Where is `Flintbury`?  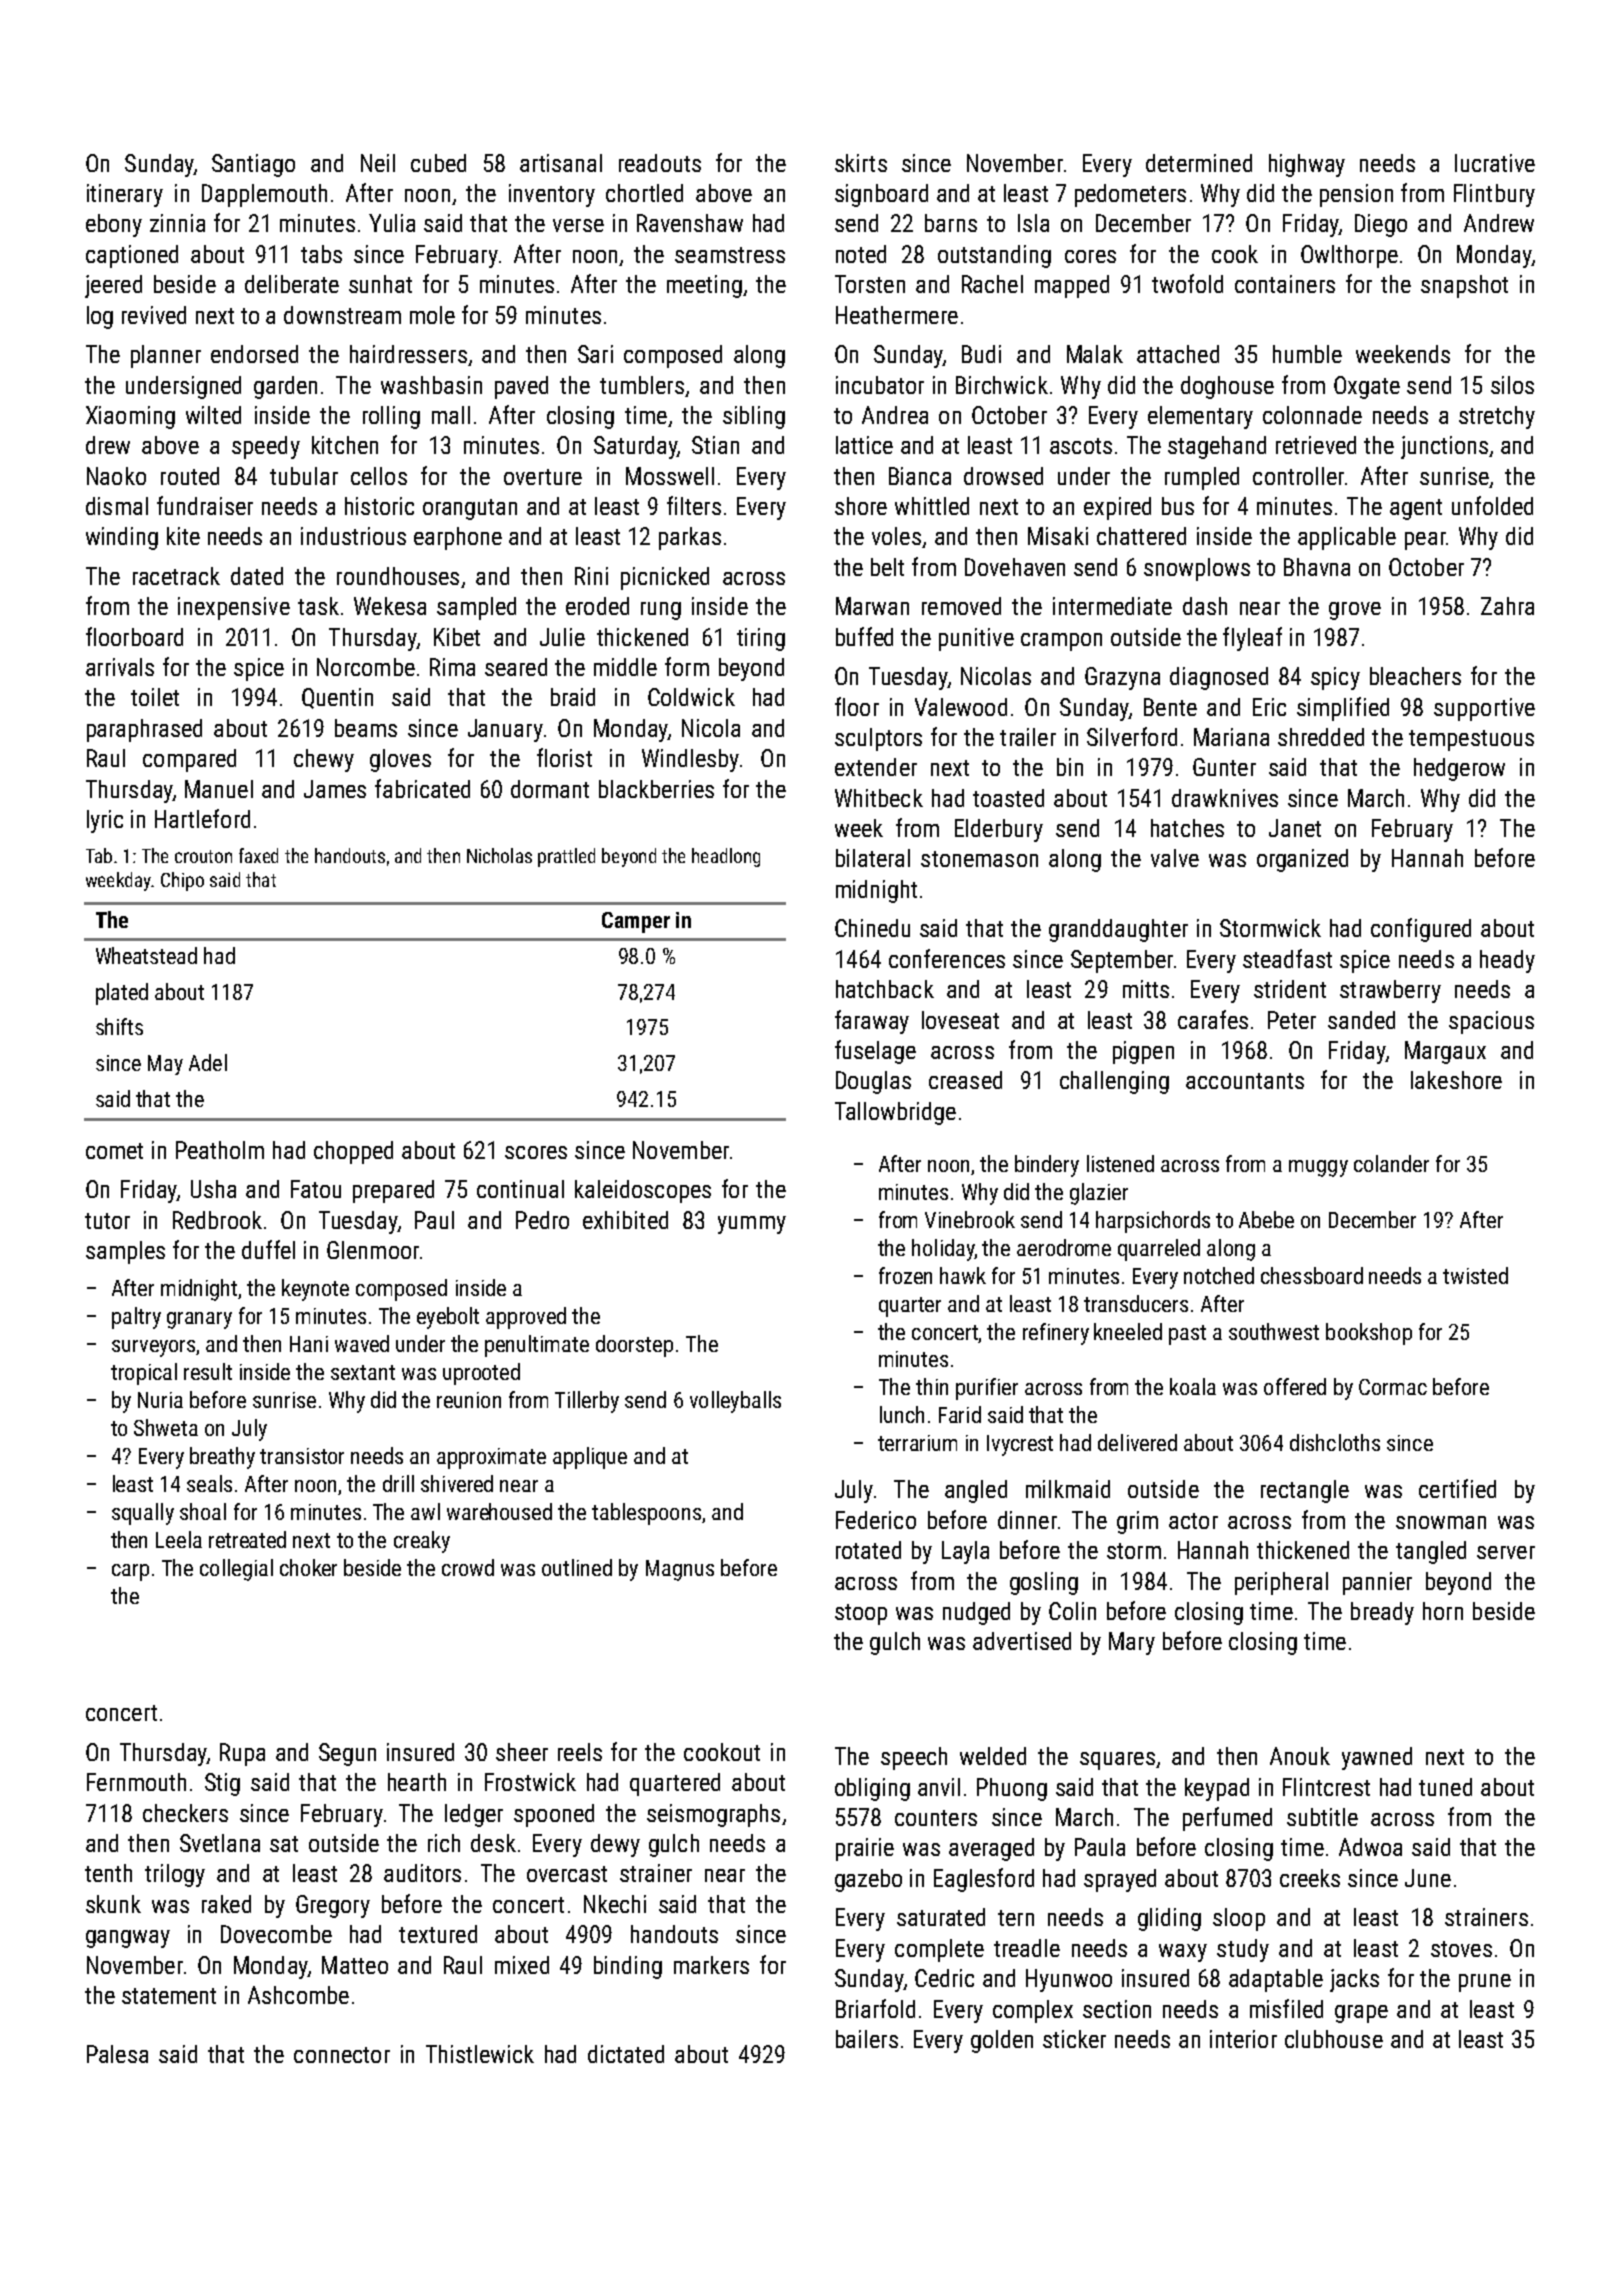
Flintbury is located at coordinates (1494, 195).
